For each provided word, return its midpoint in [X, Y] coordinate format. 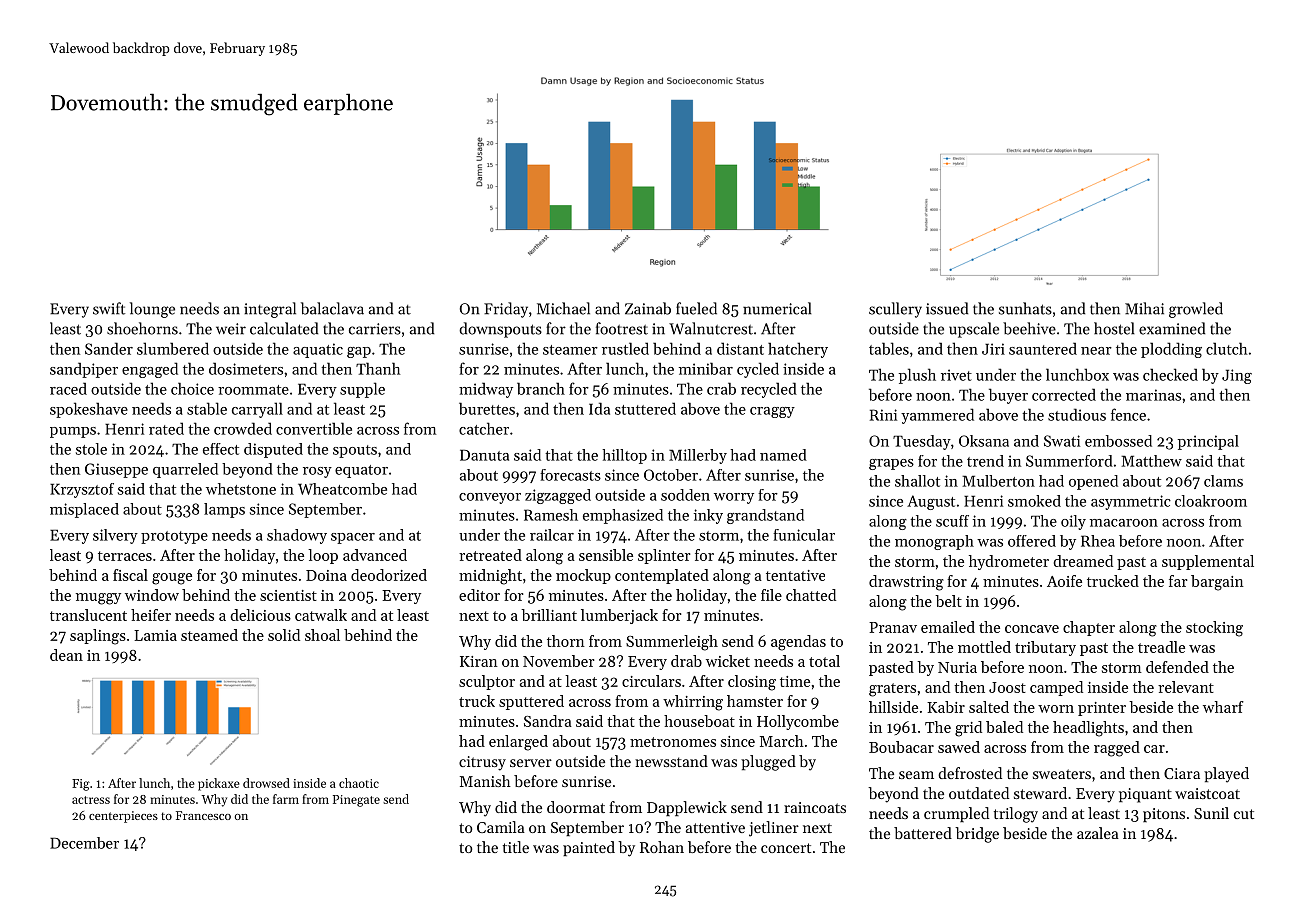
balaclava [332, 308]
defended [1177, 667]
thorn [566, 641]
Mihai [1144, 308]
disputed [273, 450]
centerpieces [123, 817]
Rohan [662, 847]
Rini [883, 415]
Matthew [1151, 461]
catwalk [321, 615]
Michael [563, 308]
